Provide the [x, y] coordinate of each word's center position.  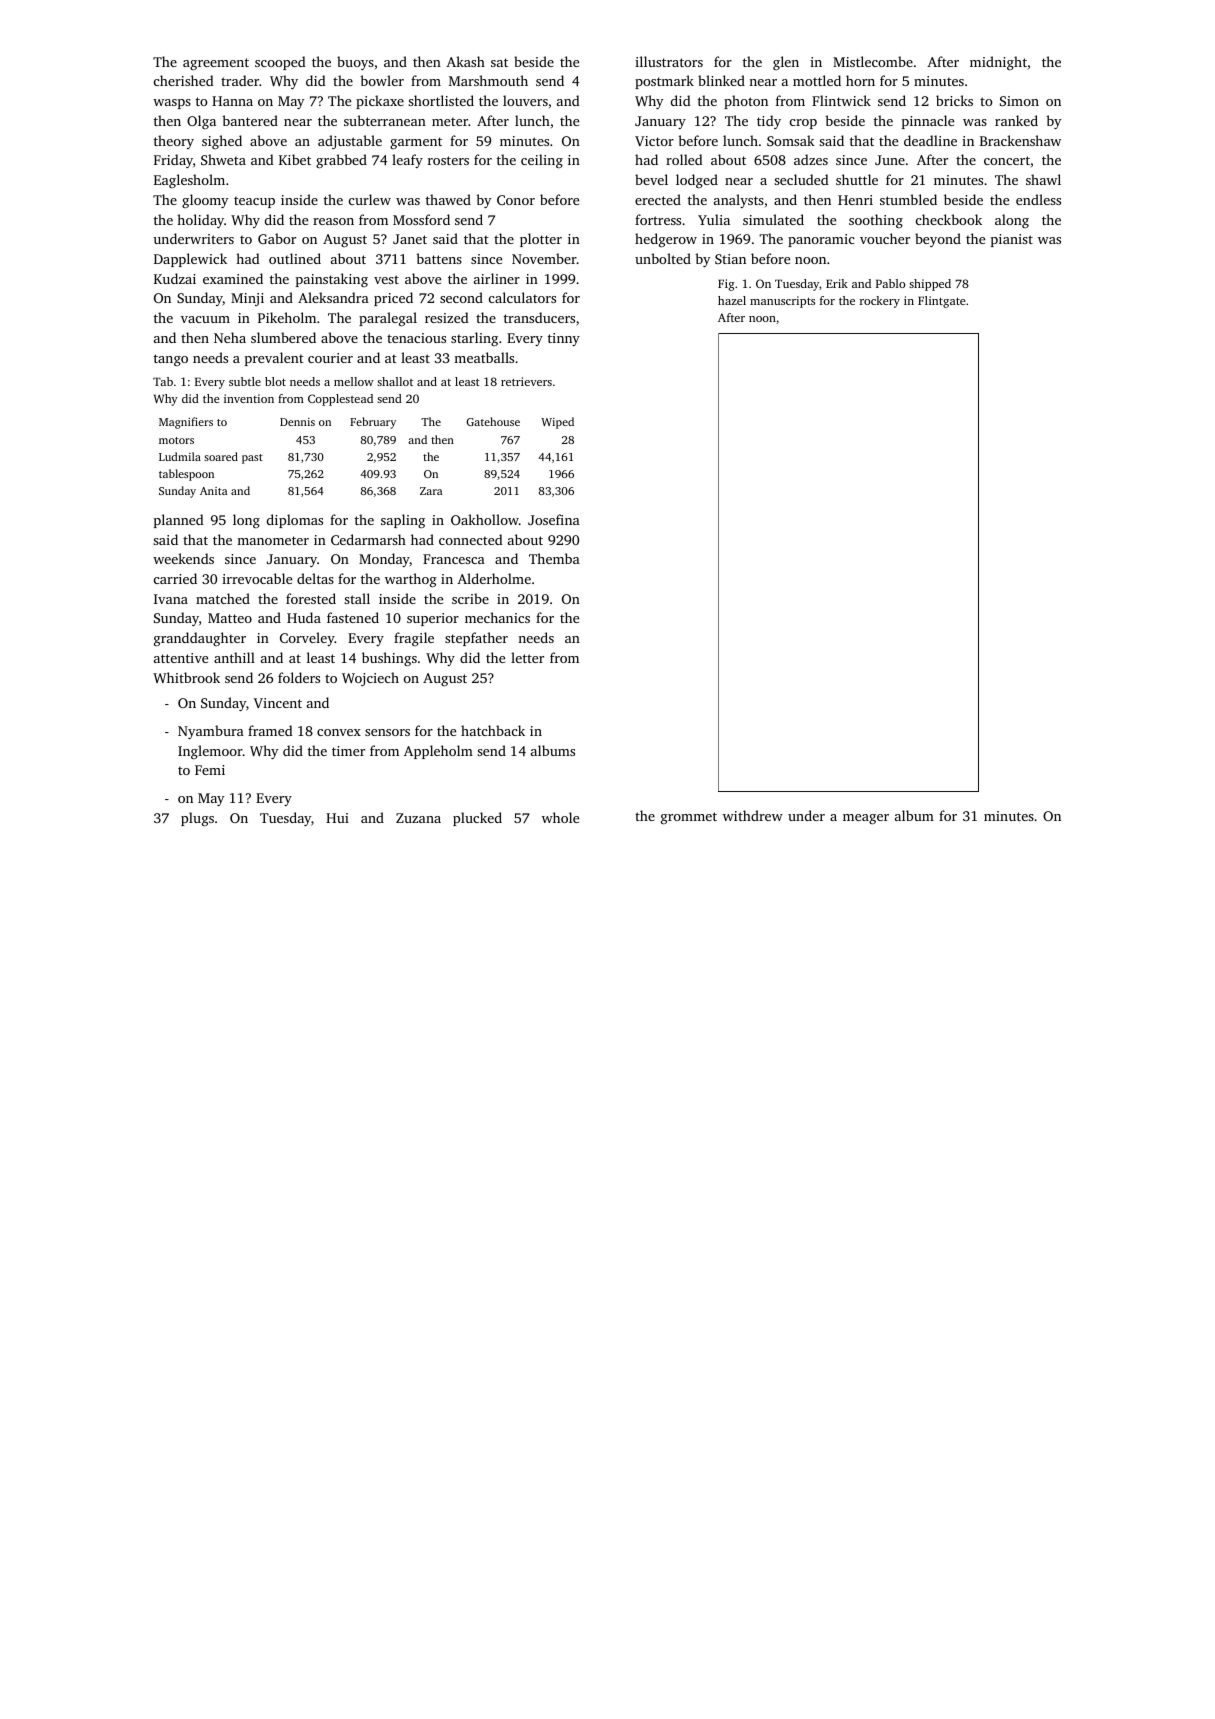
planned [179, 521]
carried [175, 578]
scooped [280, 63]
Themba [554, 558]
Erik [837, 283]
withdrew [753, 815]
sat [499, 62]
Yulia [714, 219]
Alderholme [494, 578]
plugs [197, 819]
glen [786, 63]
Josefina [554, 519]
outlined [295, 258]
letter [527, 657]
